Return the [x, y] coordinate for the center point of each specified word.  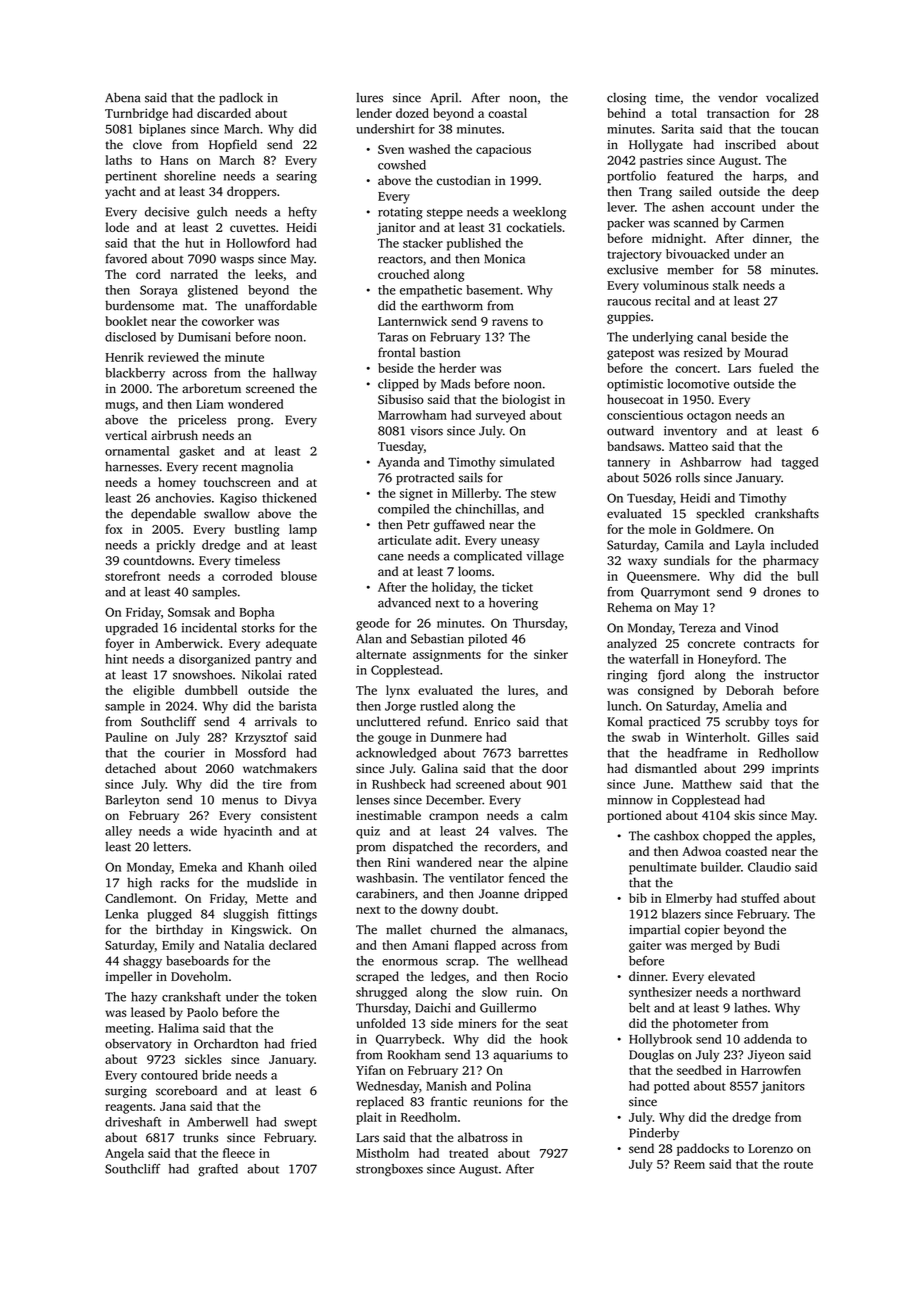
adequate [291, 644]
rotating [400, 213]
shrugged [381, 993]
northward [771, 992]
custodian [464, 180]
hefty [302, 213]
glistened [213, 291]
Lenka [122, 914]
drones [782, 592]
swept [300, 1124]
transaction [738, 113]
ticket [517, 587]
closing [626, 98]
